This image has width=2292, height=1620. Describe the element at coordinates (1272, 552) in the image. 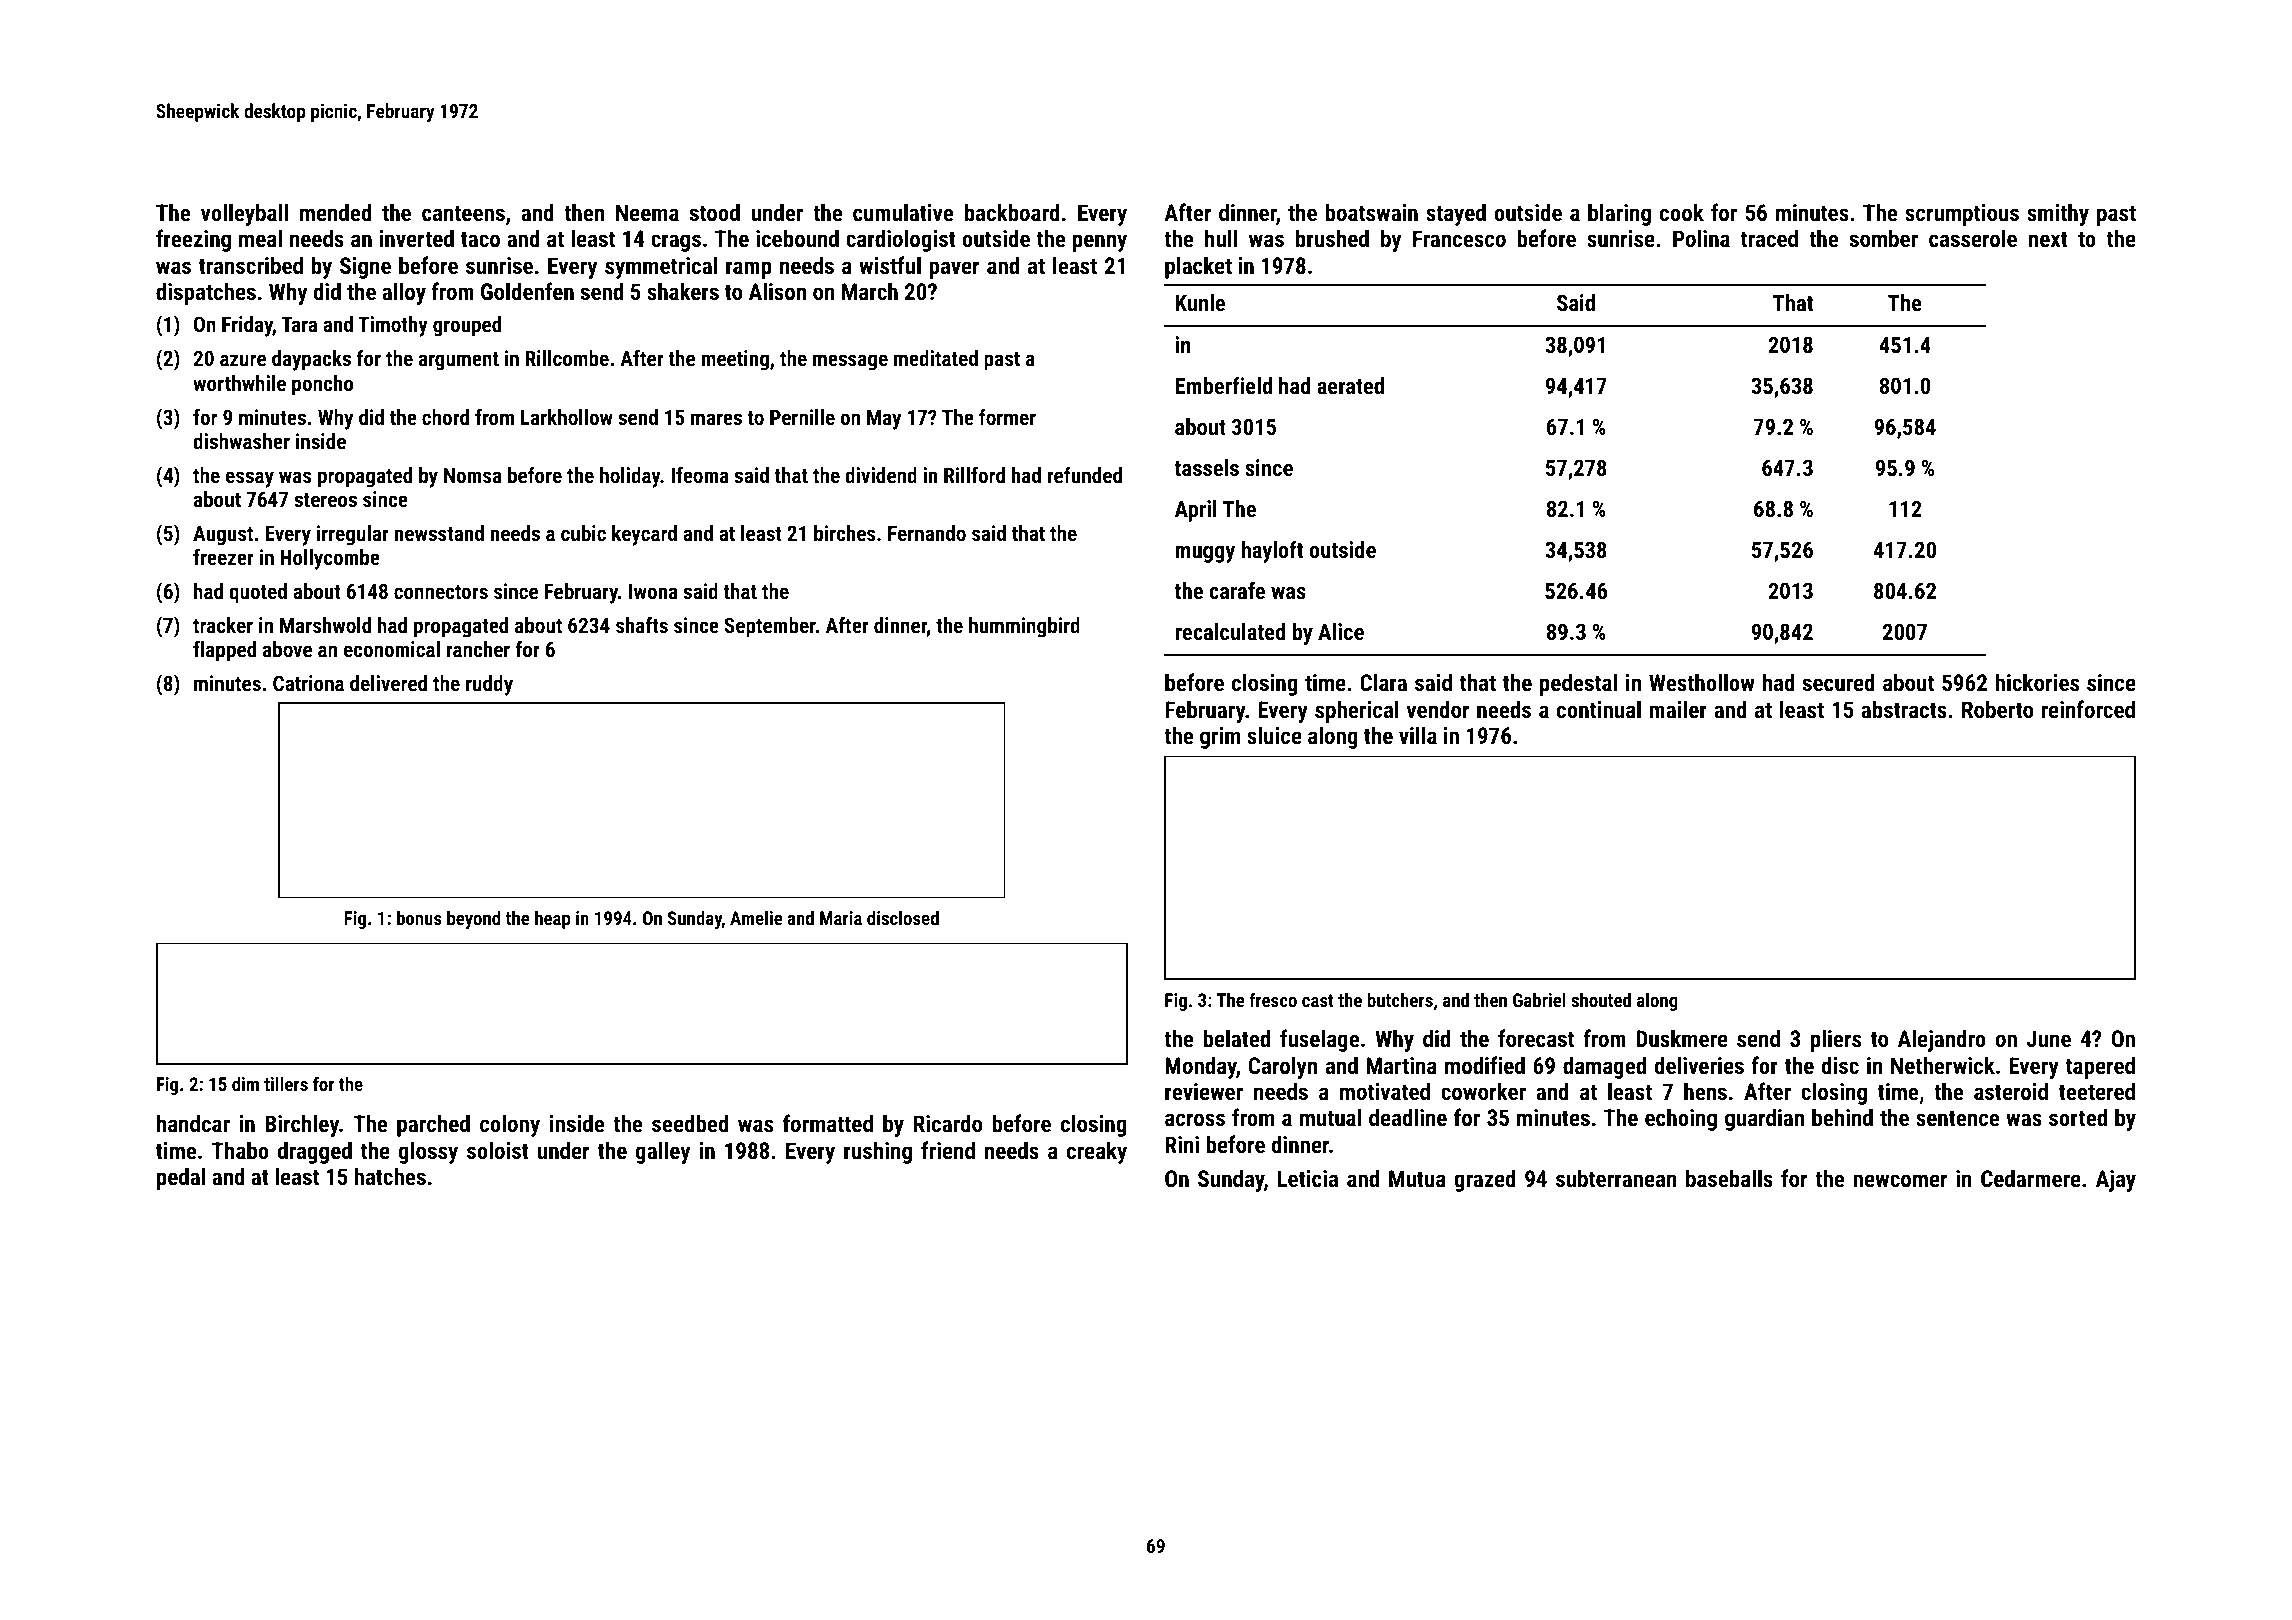

I see `hayloft` at that location.
